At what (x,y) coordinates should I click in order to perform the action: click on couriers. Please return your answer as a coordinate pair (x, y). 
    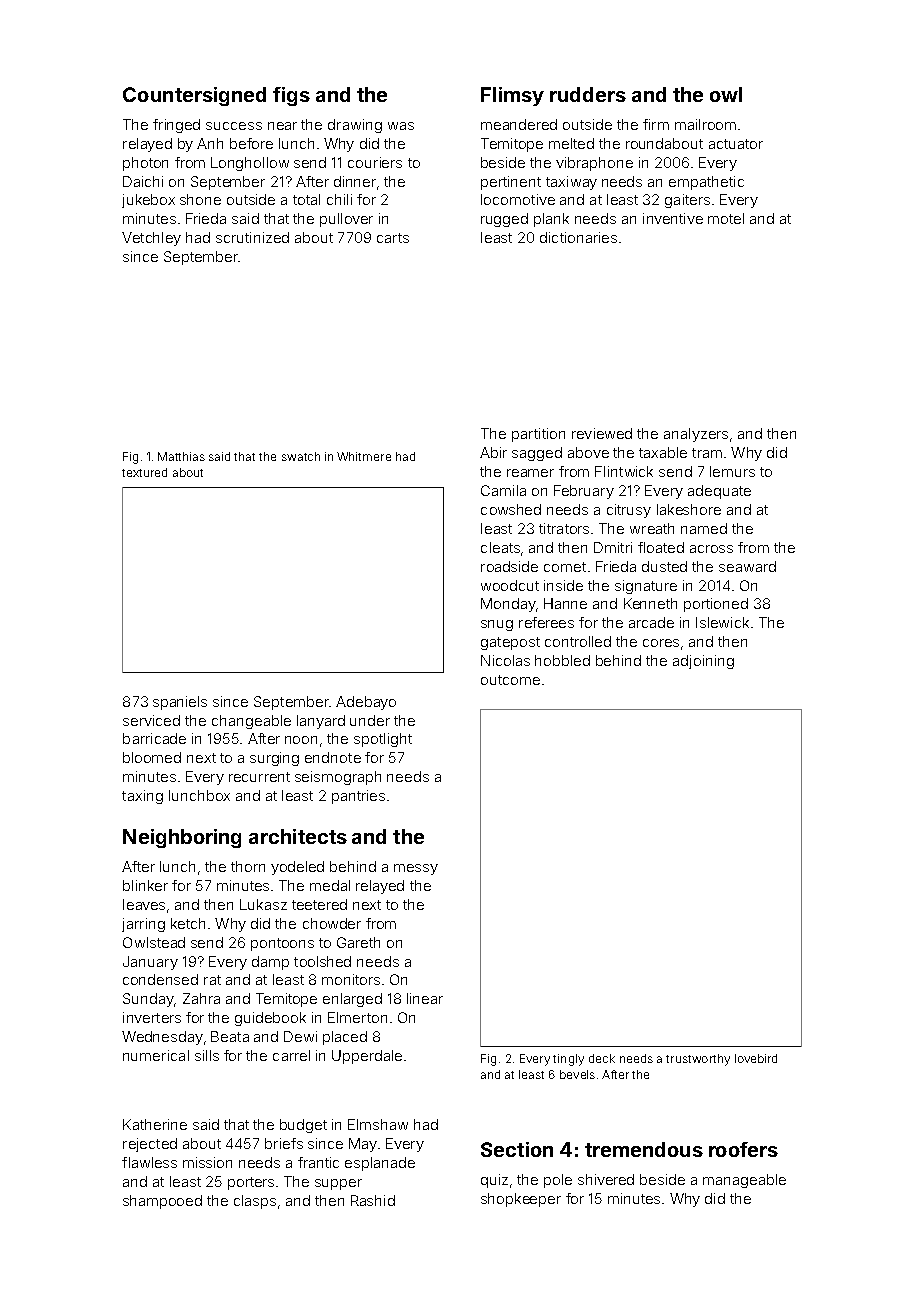
    Looking at the image, I should click on (375, 162).
